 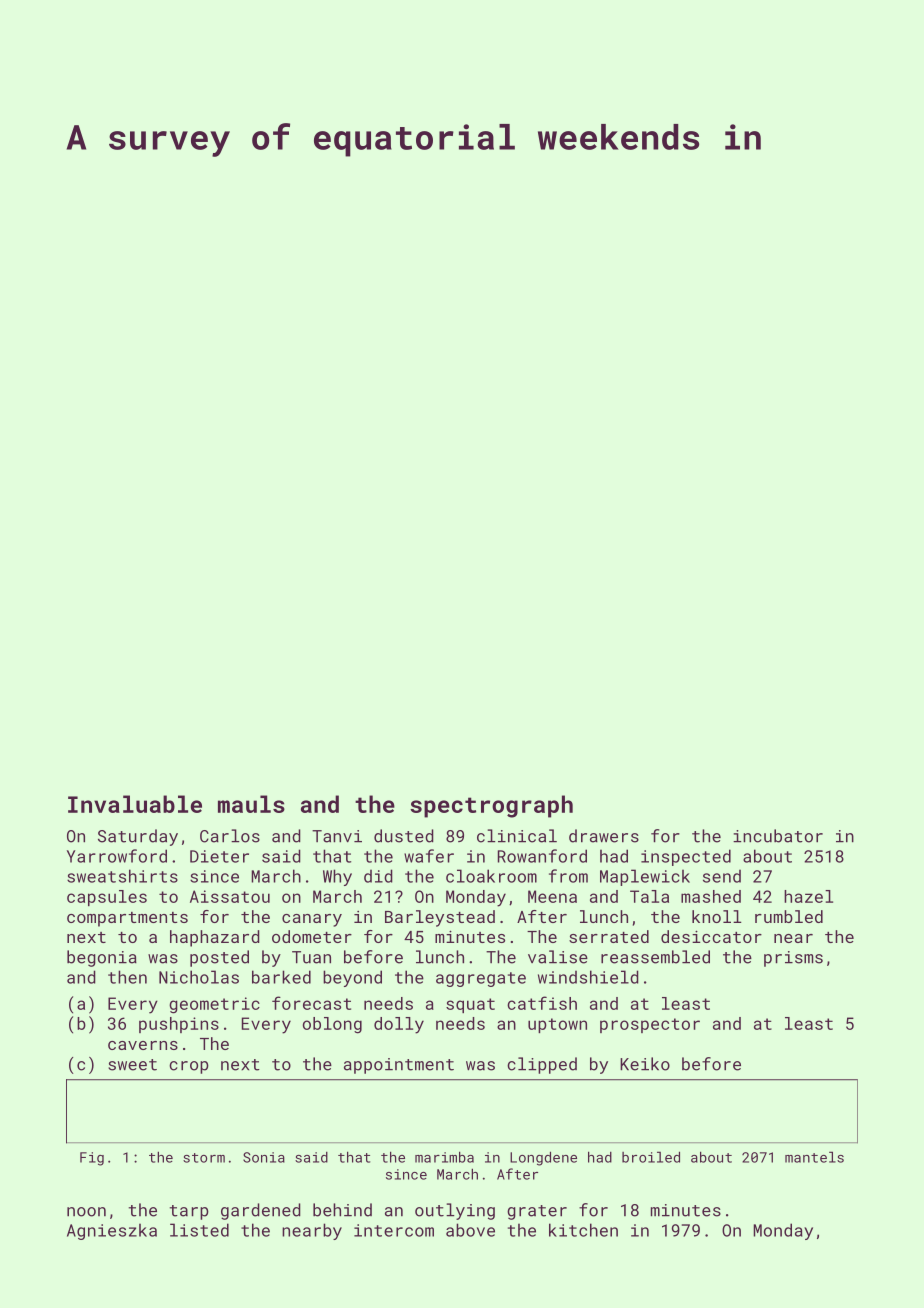 What do you see at coordinates (650, 1025) in the screenshot?
I see `prospector` at bounding box center [650, 1025].
